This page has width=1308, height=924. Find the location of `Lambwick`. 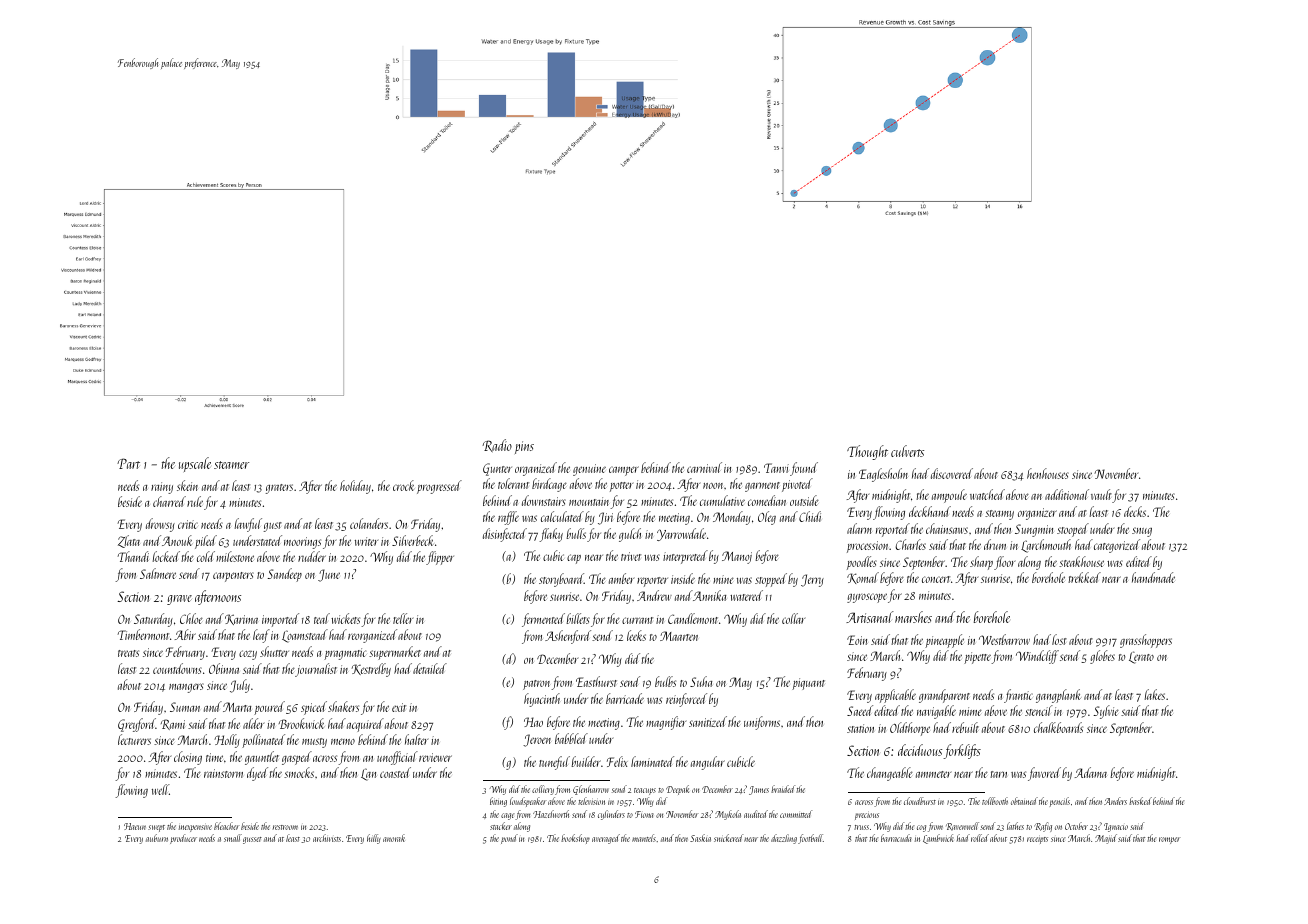

Lambwick is located at coordinates (938, 839).
